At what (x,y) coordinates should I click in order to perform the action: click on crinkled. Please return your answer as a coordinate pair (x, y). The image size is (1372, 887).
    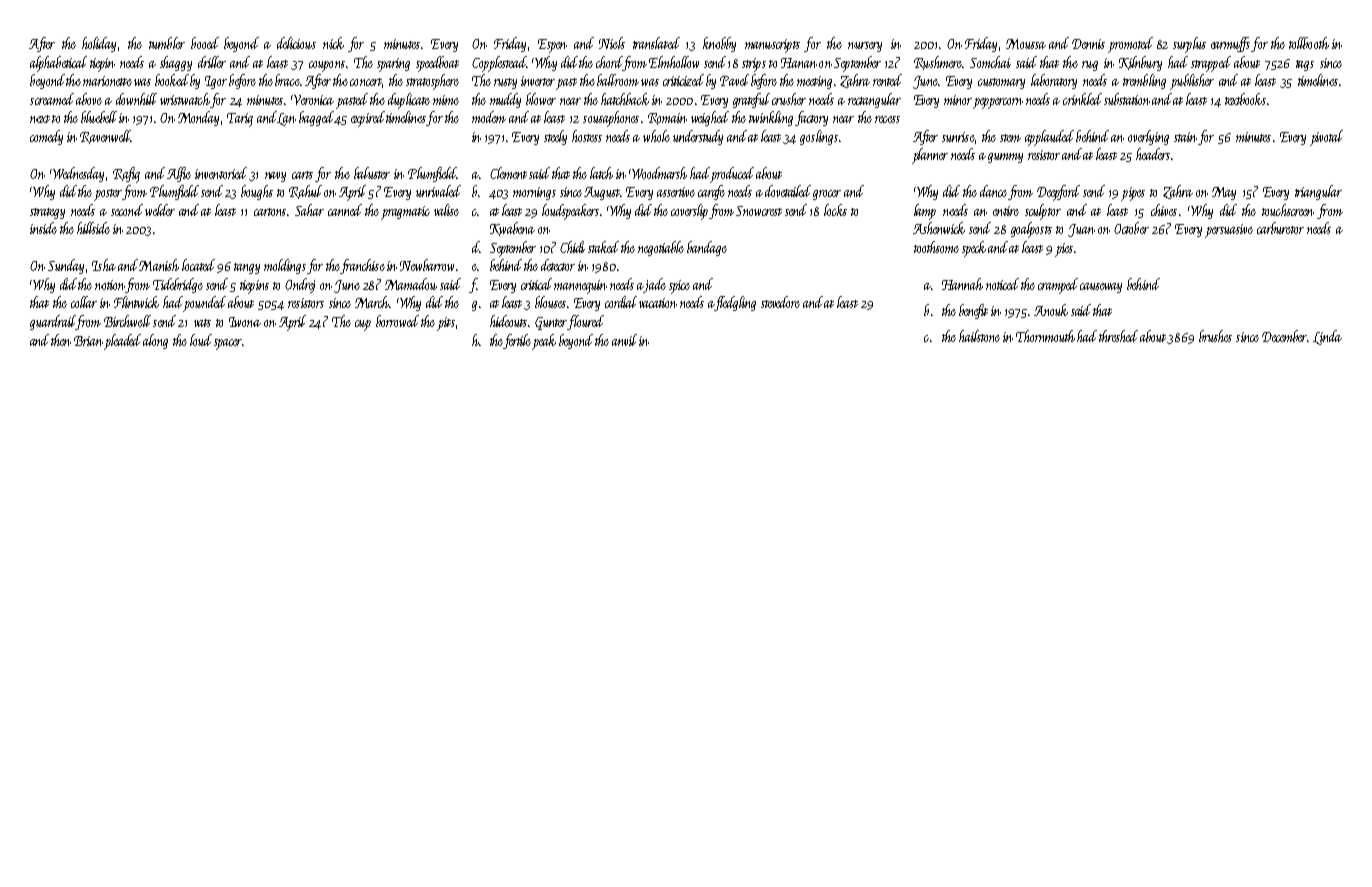
    Looking at the image, I should click on (1082, 99).
